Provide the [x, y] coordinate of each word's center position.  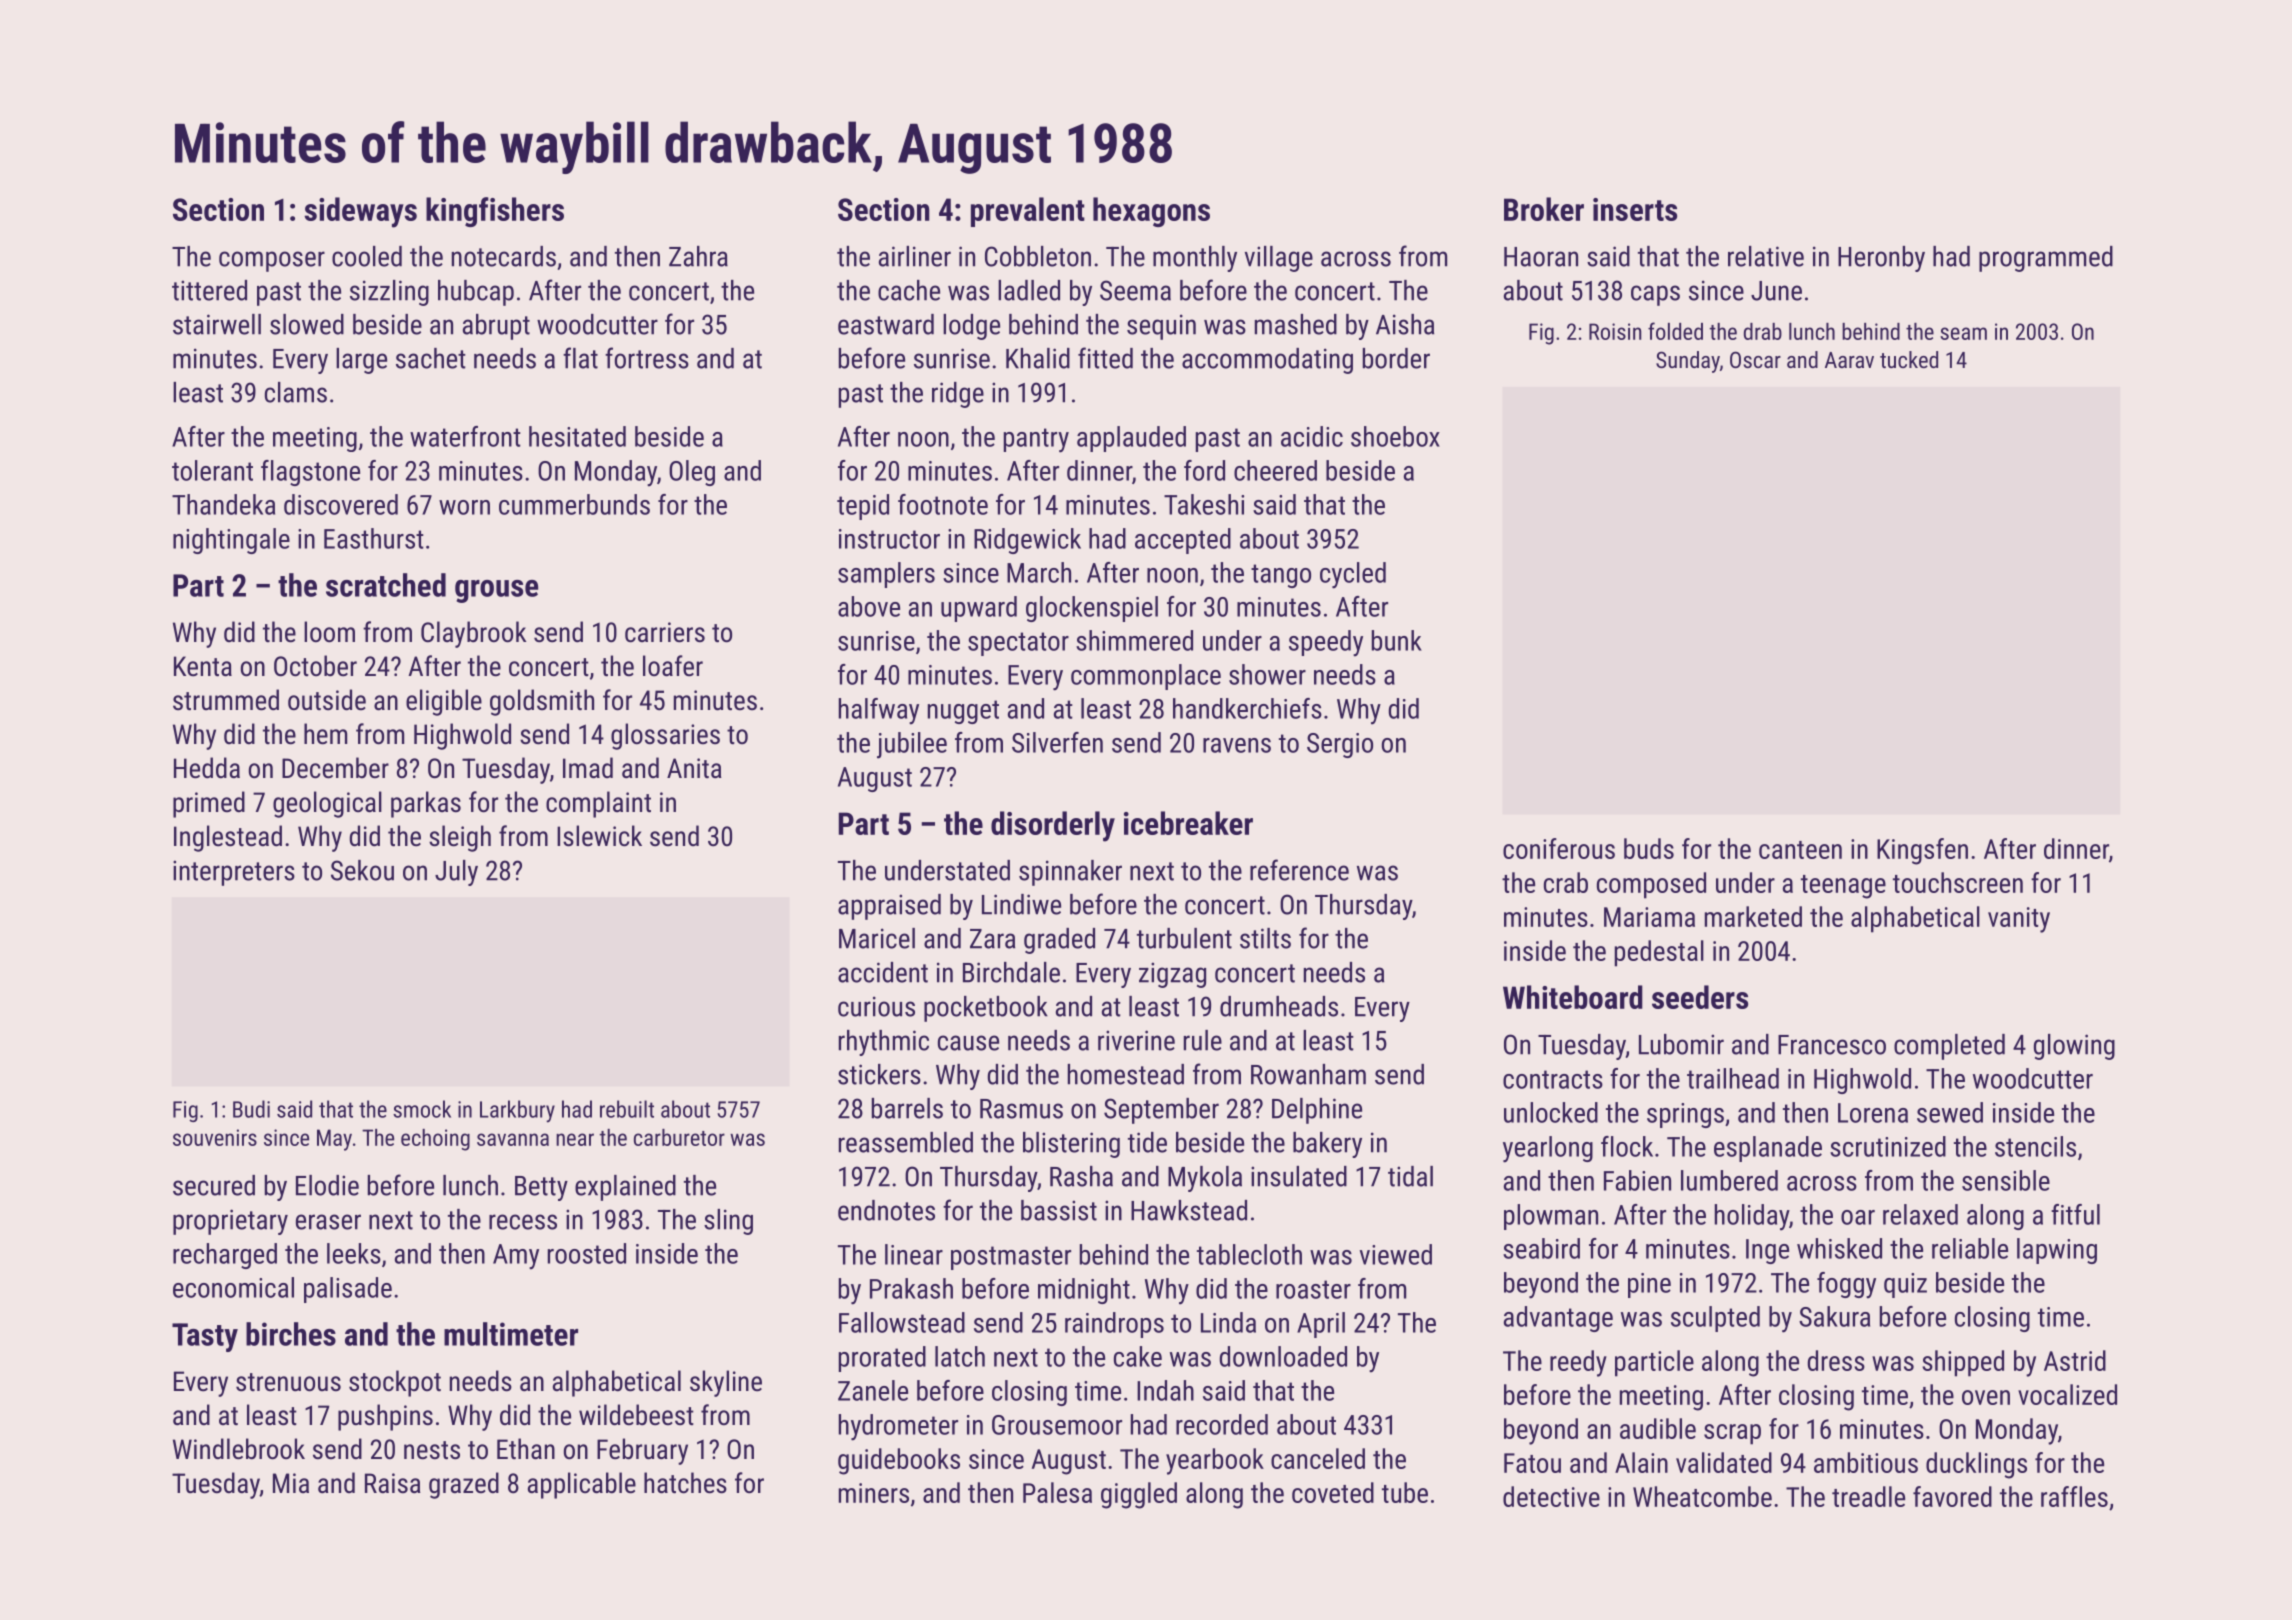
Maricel [877, 938]
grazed [464, 1485]
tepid [863, 507]
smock [422, 1109]
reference [1299, 870]
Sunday [1688, 362]
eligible [444, 702]
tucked [1909, 359]
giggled [1139, 1495]
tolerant [212, 470]
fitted [1105, 358]
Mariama [1649, 917]
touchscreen [1958, 882]
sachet [431, 358]
